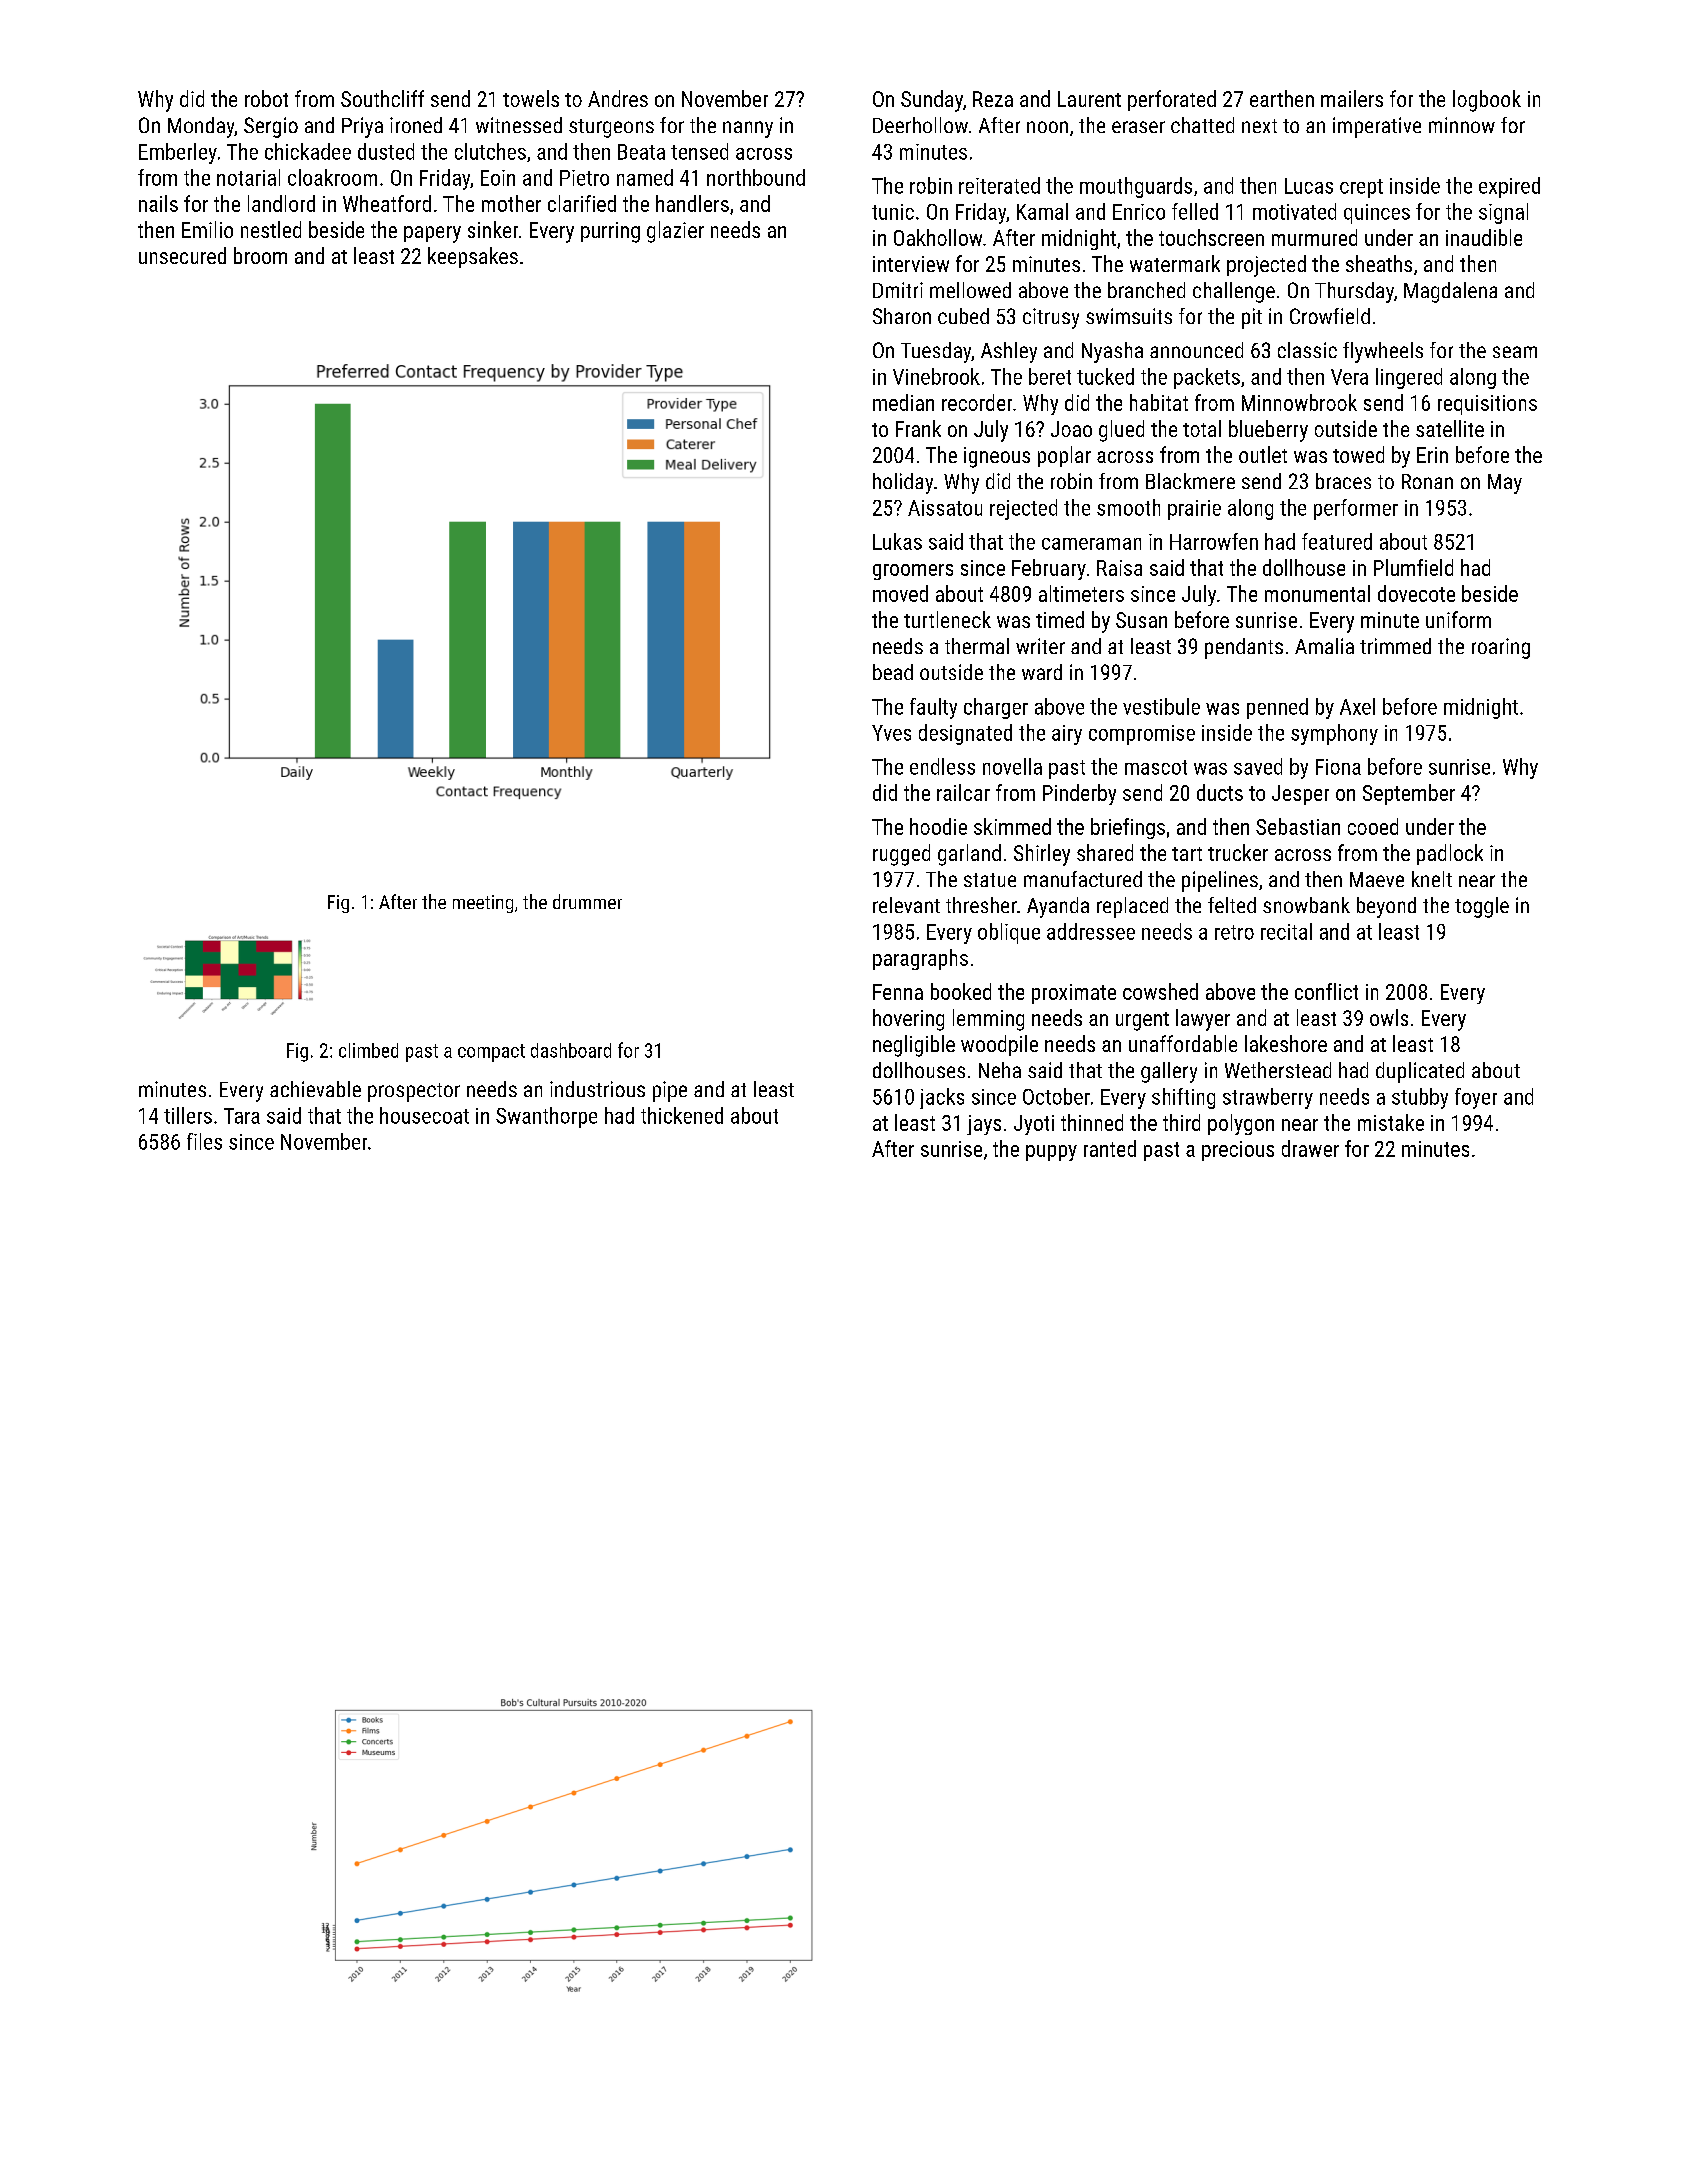  Describe the element at coordinates (182, 255) in the screenshot. I see `unsecured` at that location.
